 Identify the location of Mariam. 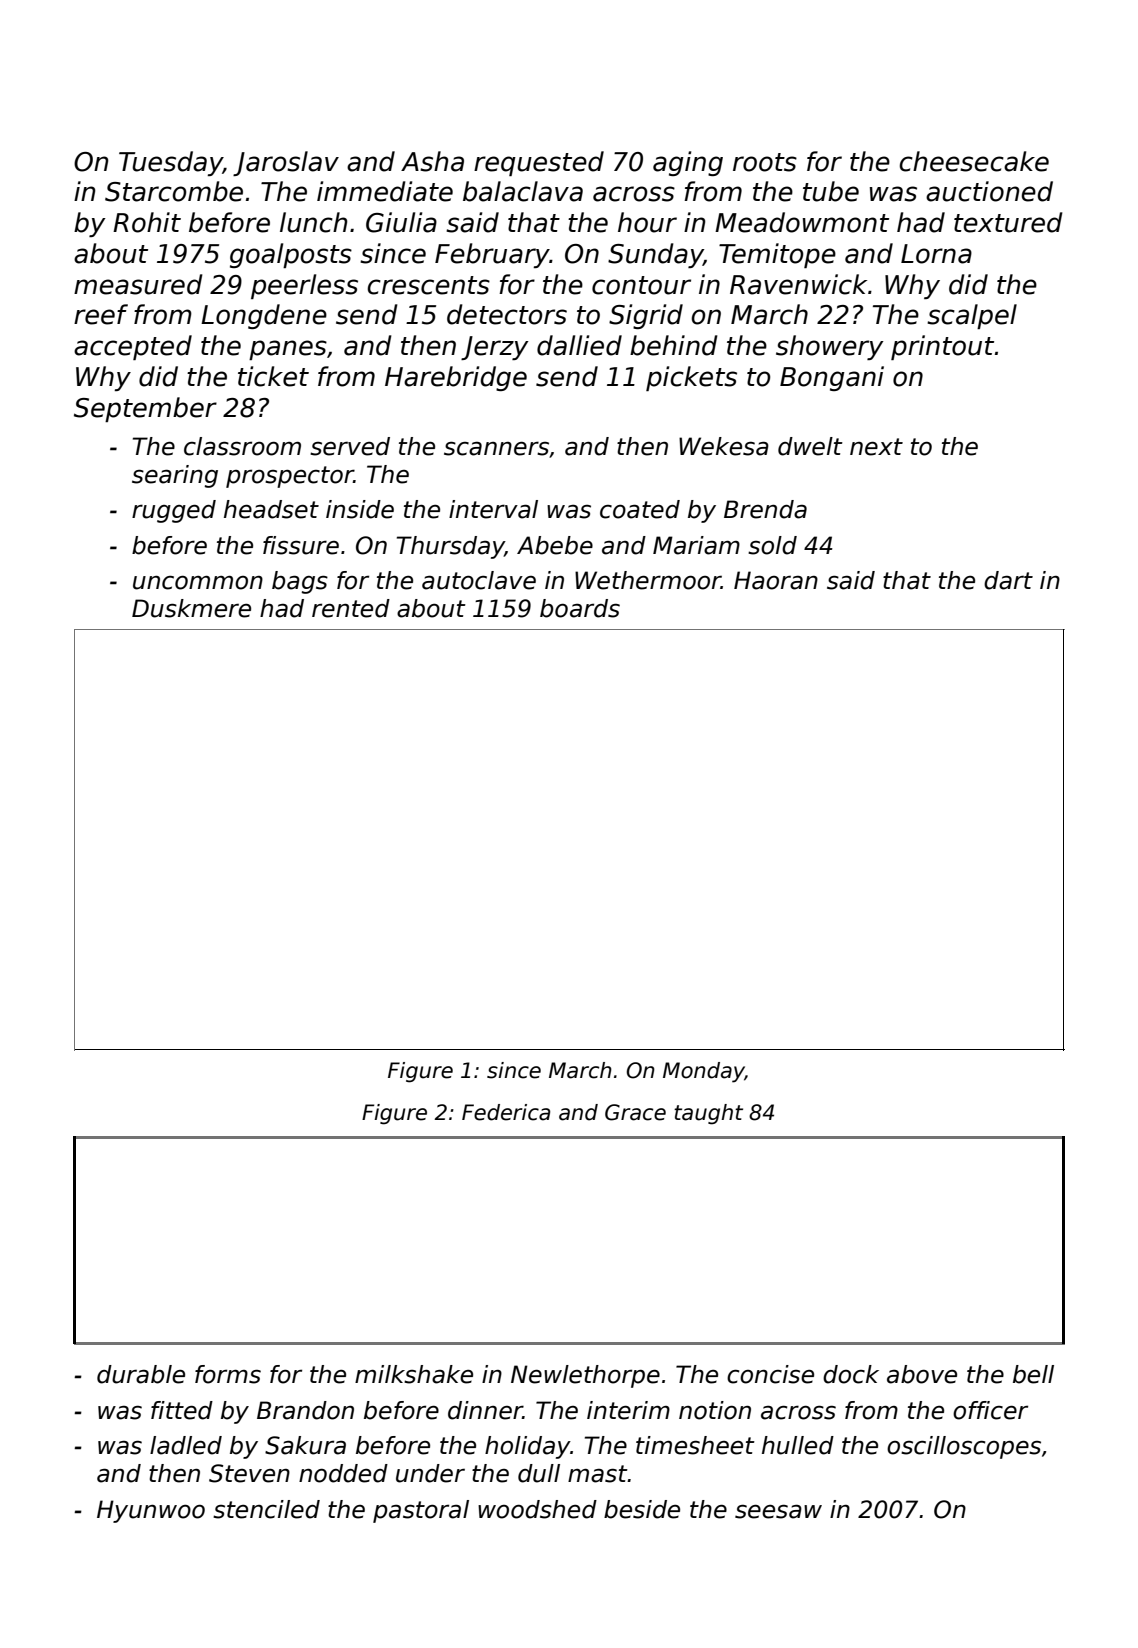
(696, 545).
